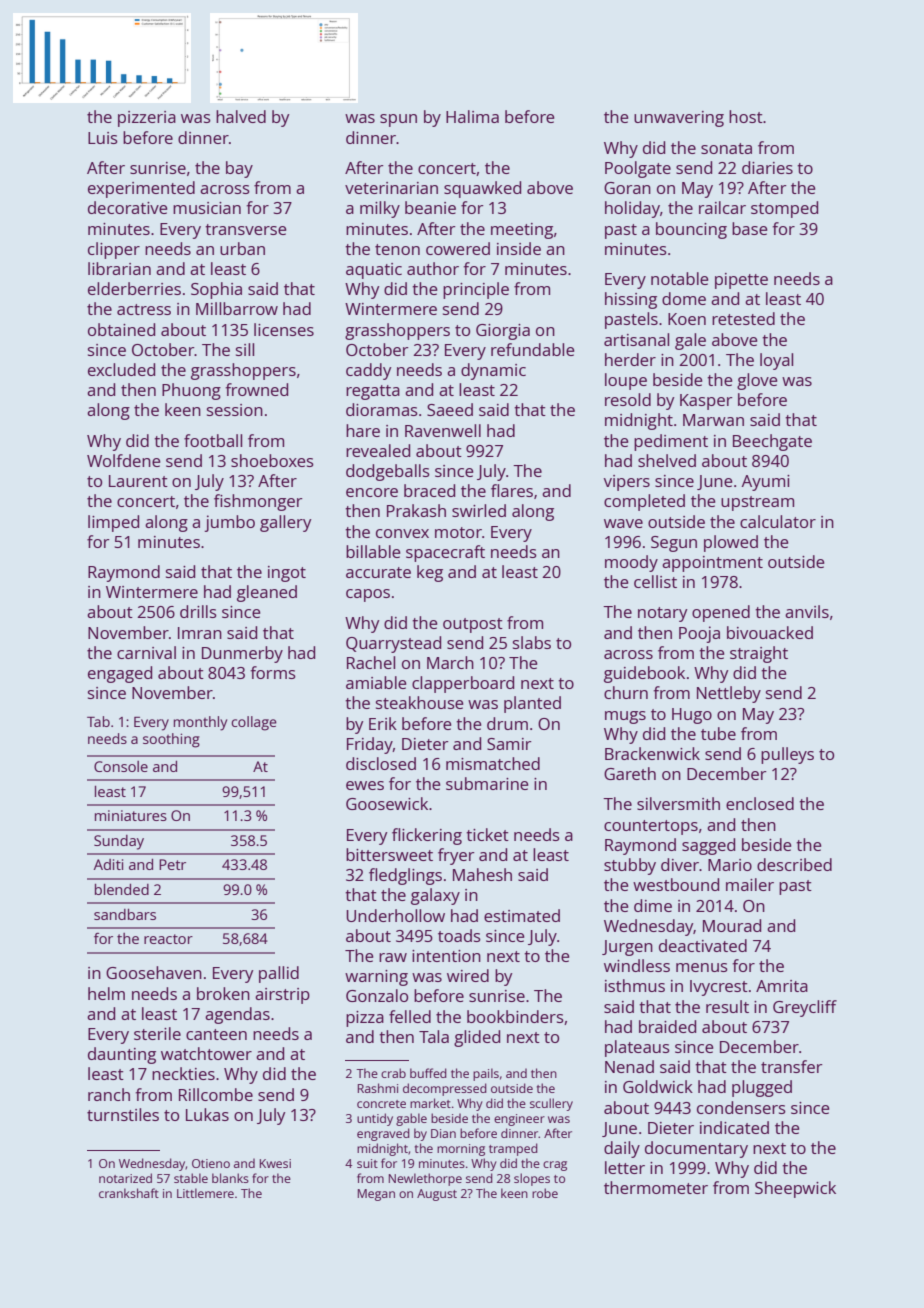  I want to click on Beechgate, so click(772, 442).
